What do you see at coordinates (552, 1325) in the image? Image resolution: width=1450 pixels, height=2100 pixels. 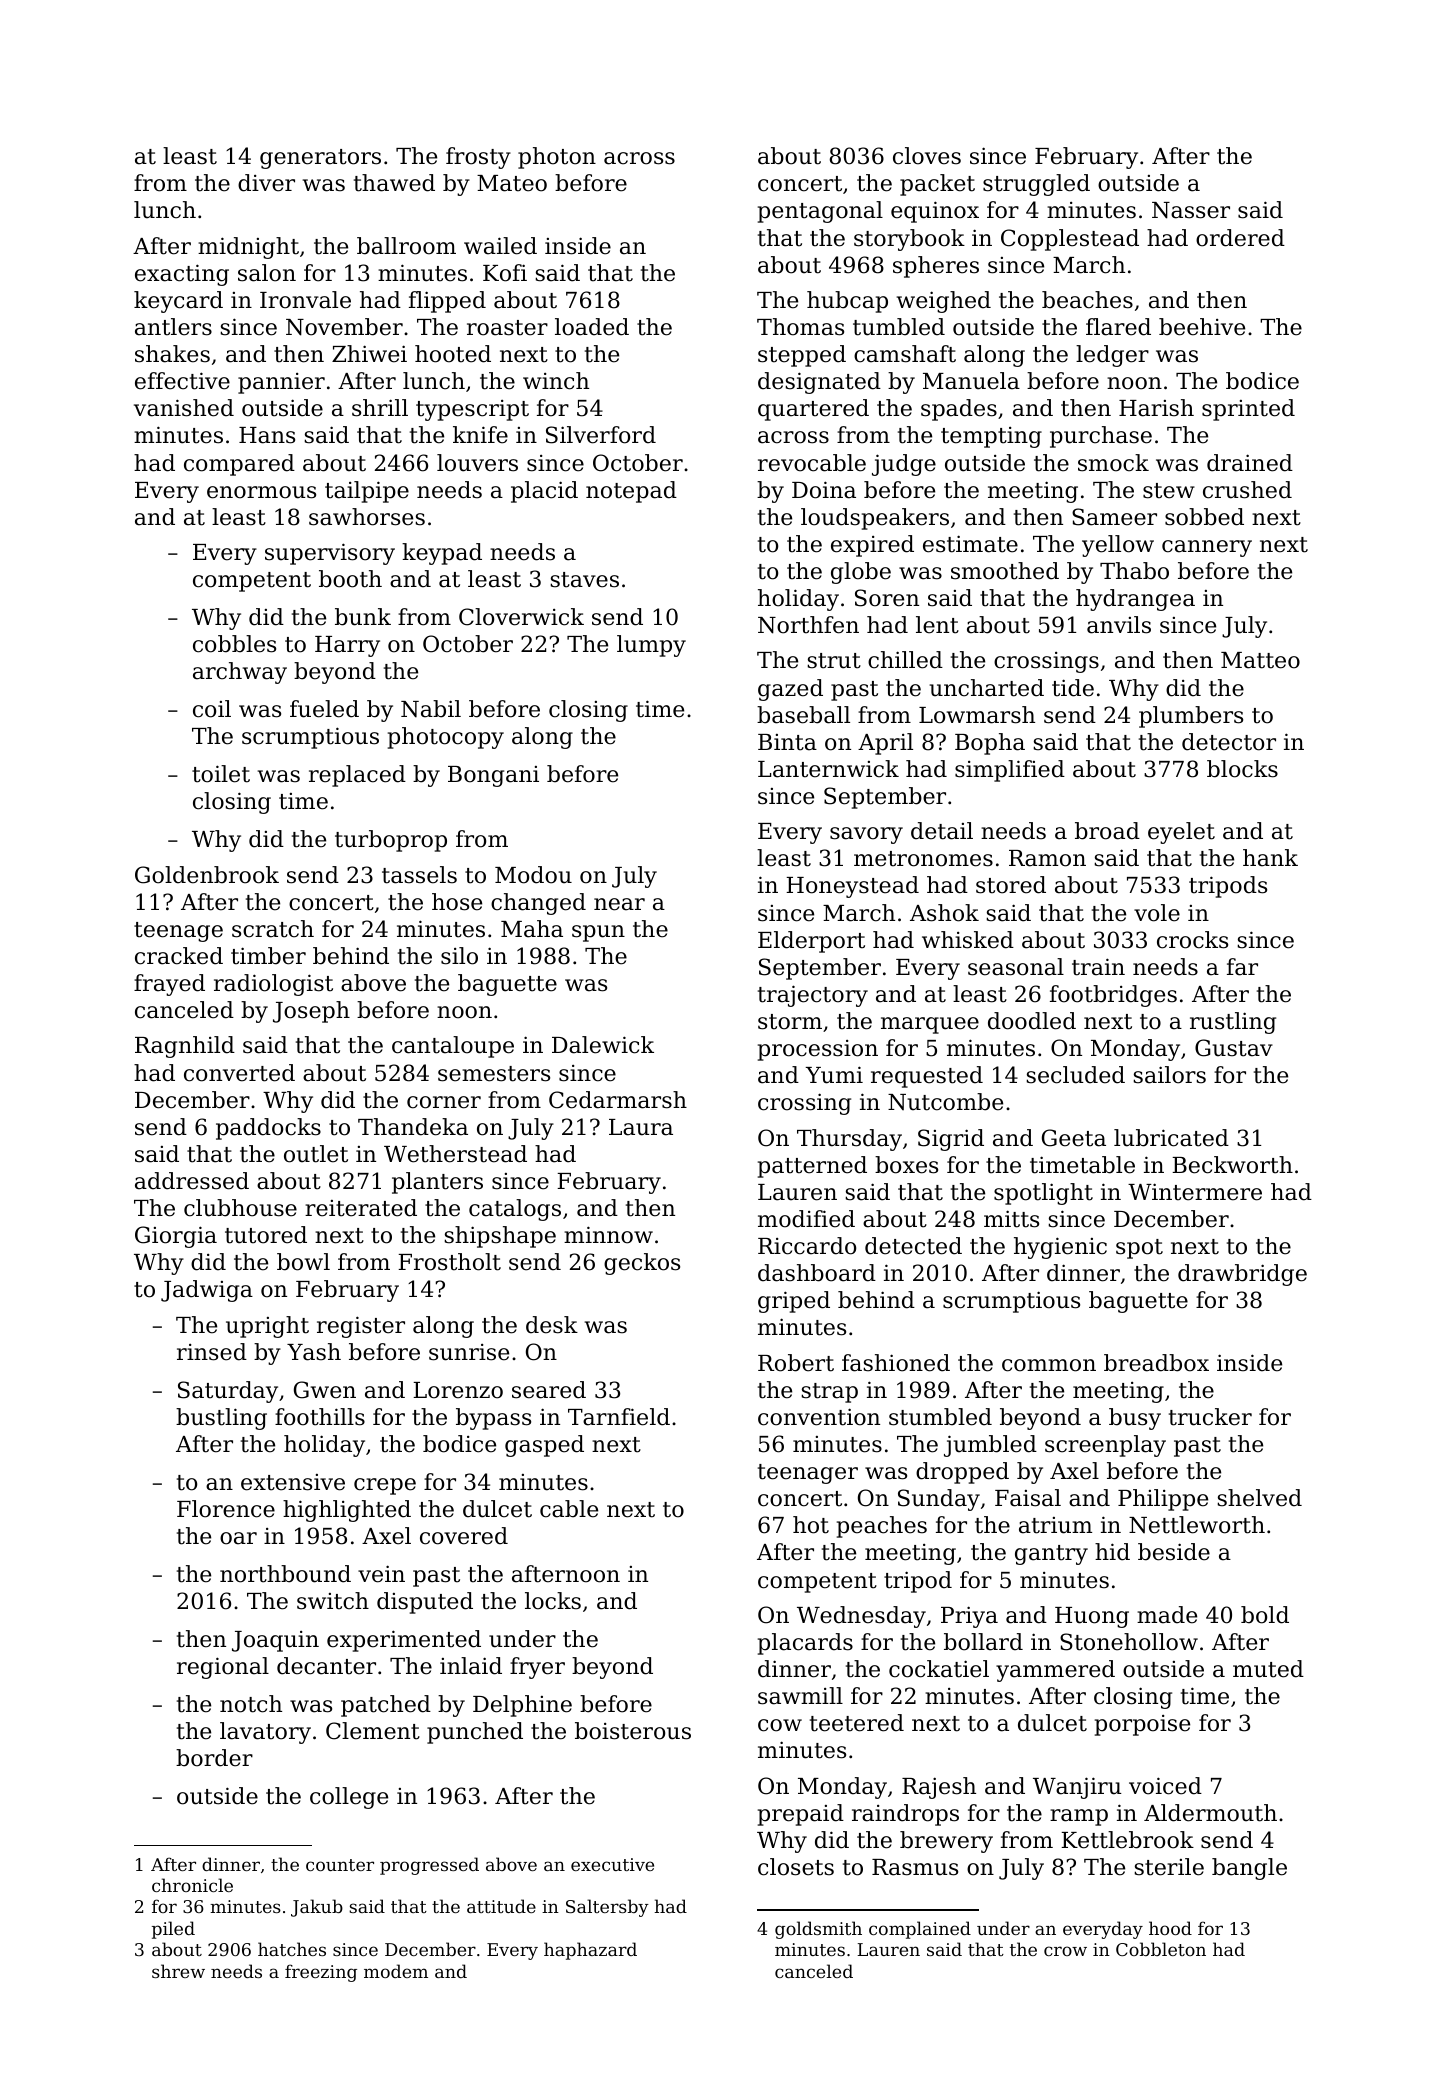 I see `desk` at bounding box center [552, 1325].
